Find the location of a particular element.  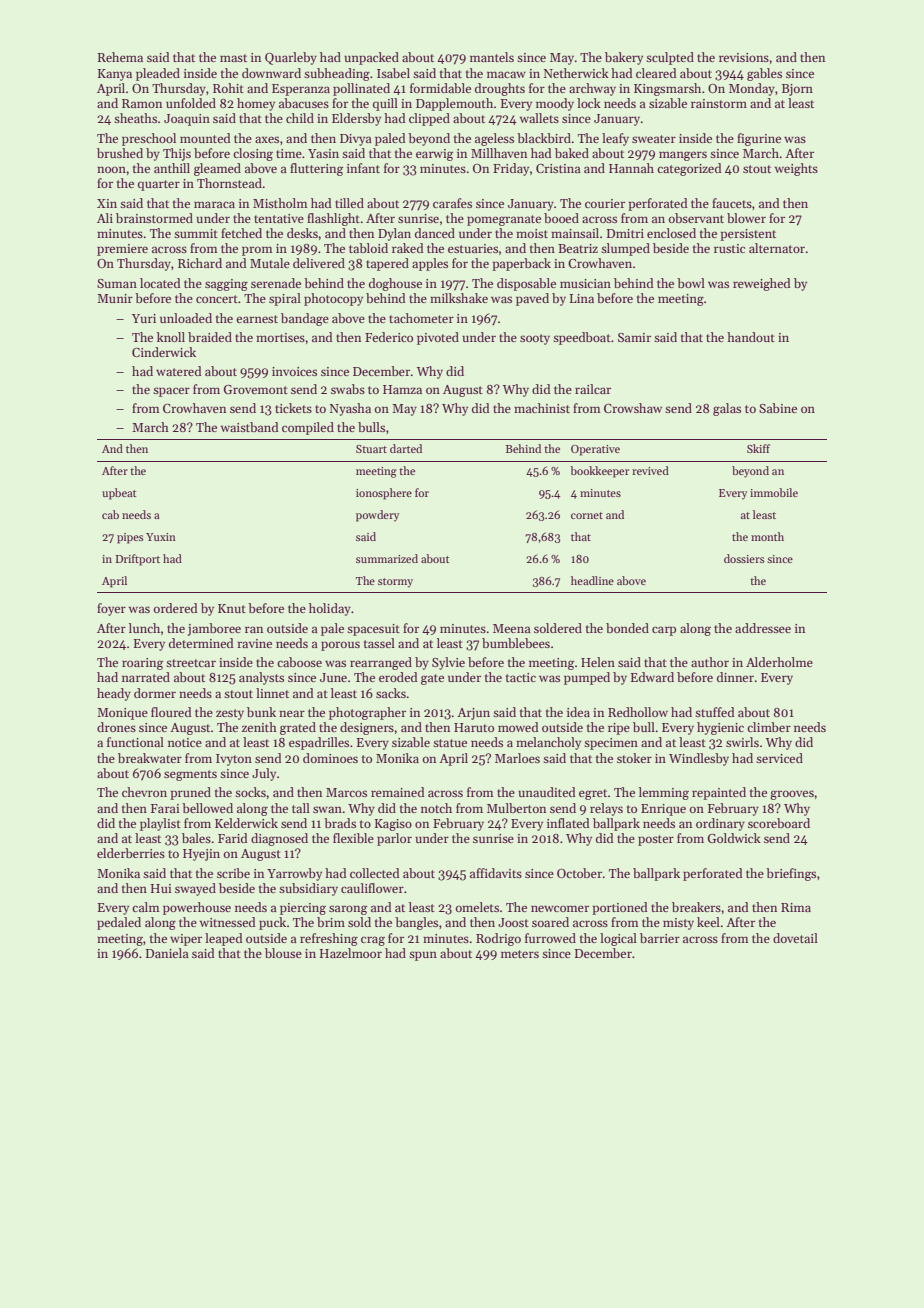

quill is located at coordinates (385, 104).
